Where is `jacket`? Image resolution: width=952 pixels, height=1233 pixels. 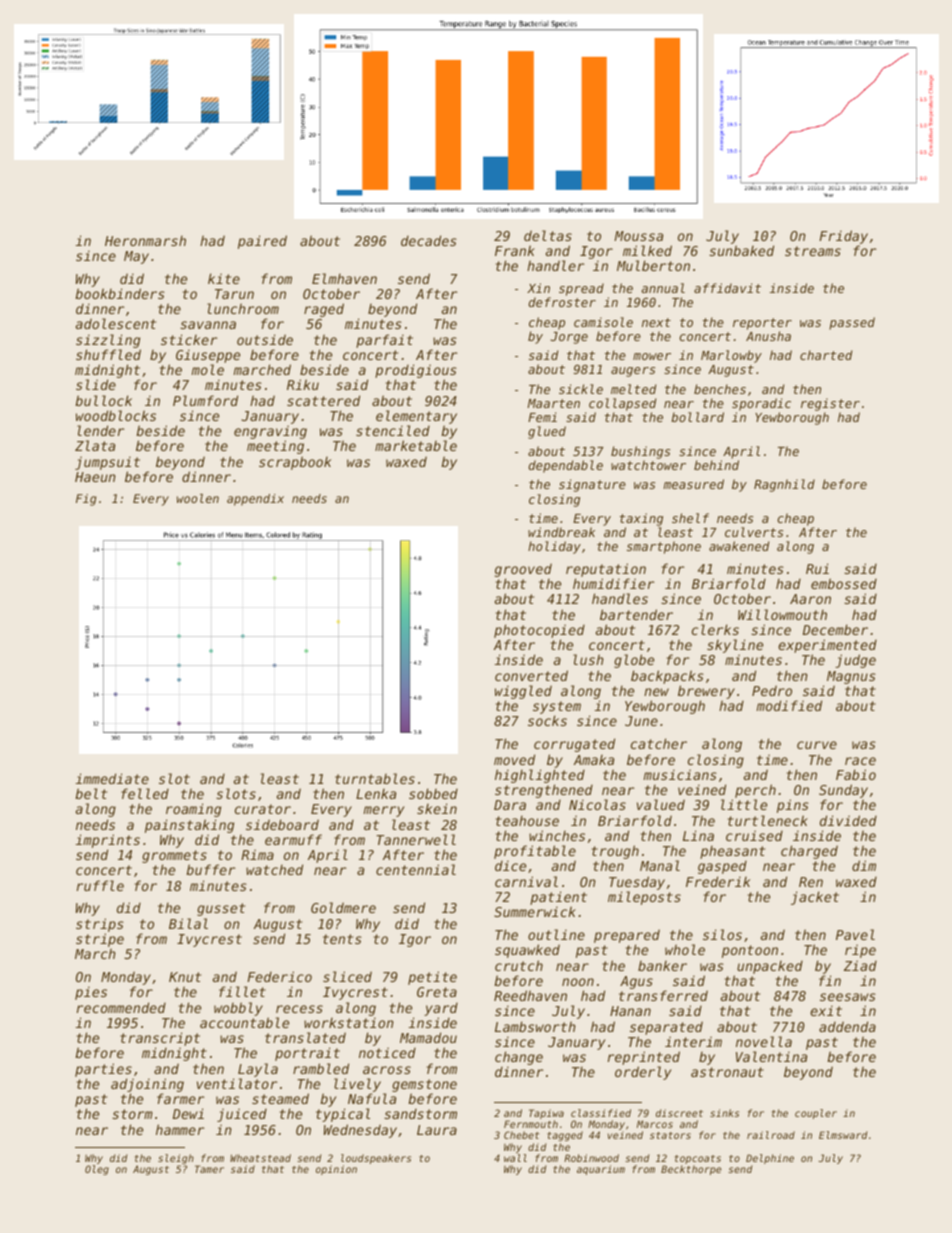
jacket is located at coordinates (815, 898).
